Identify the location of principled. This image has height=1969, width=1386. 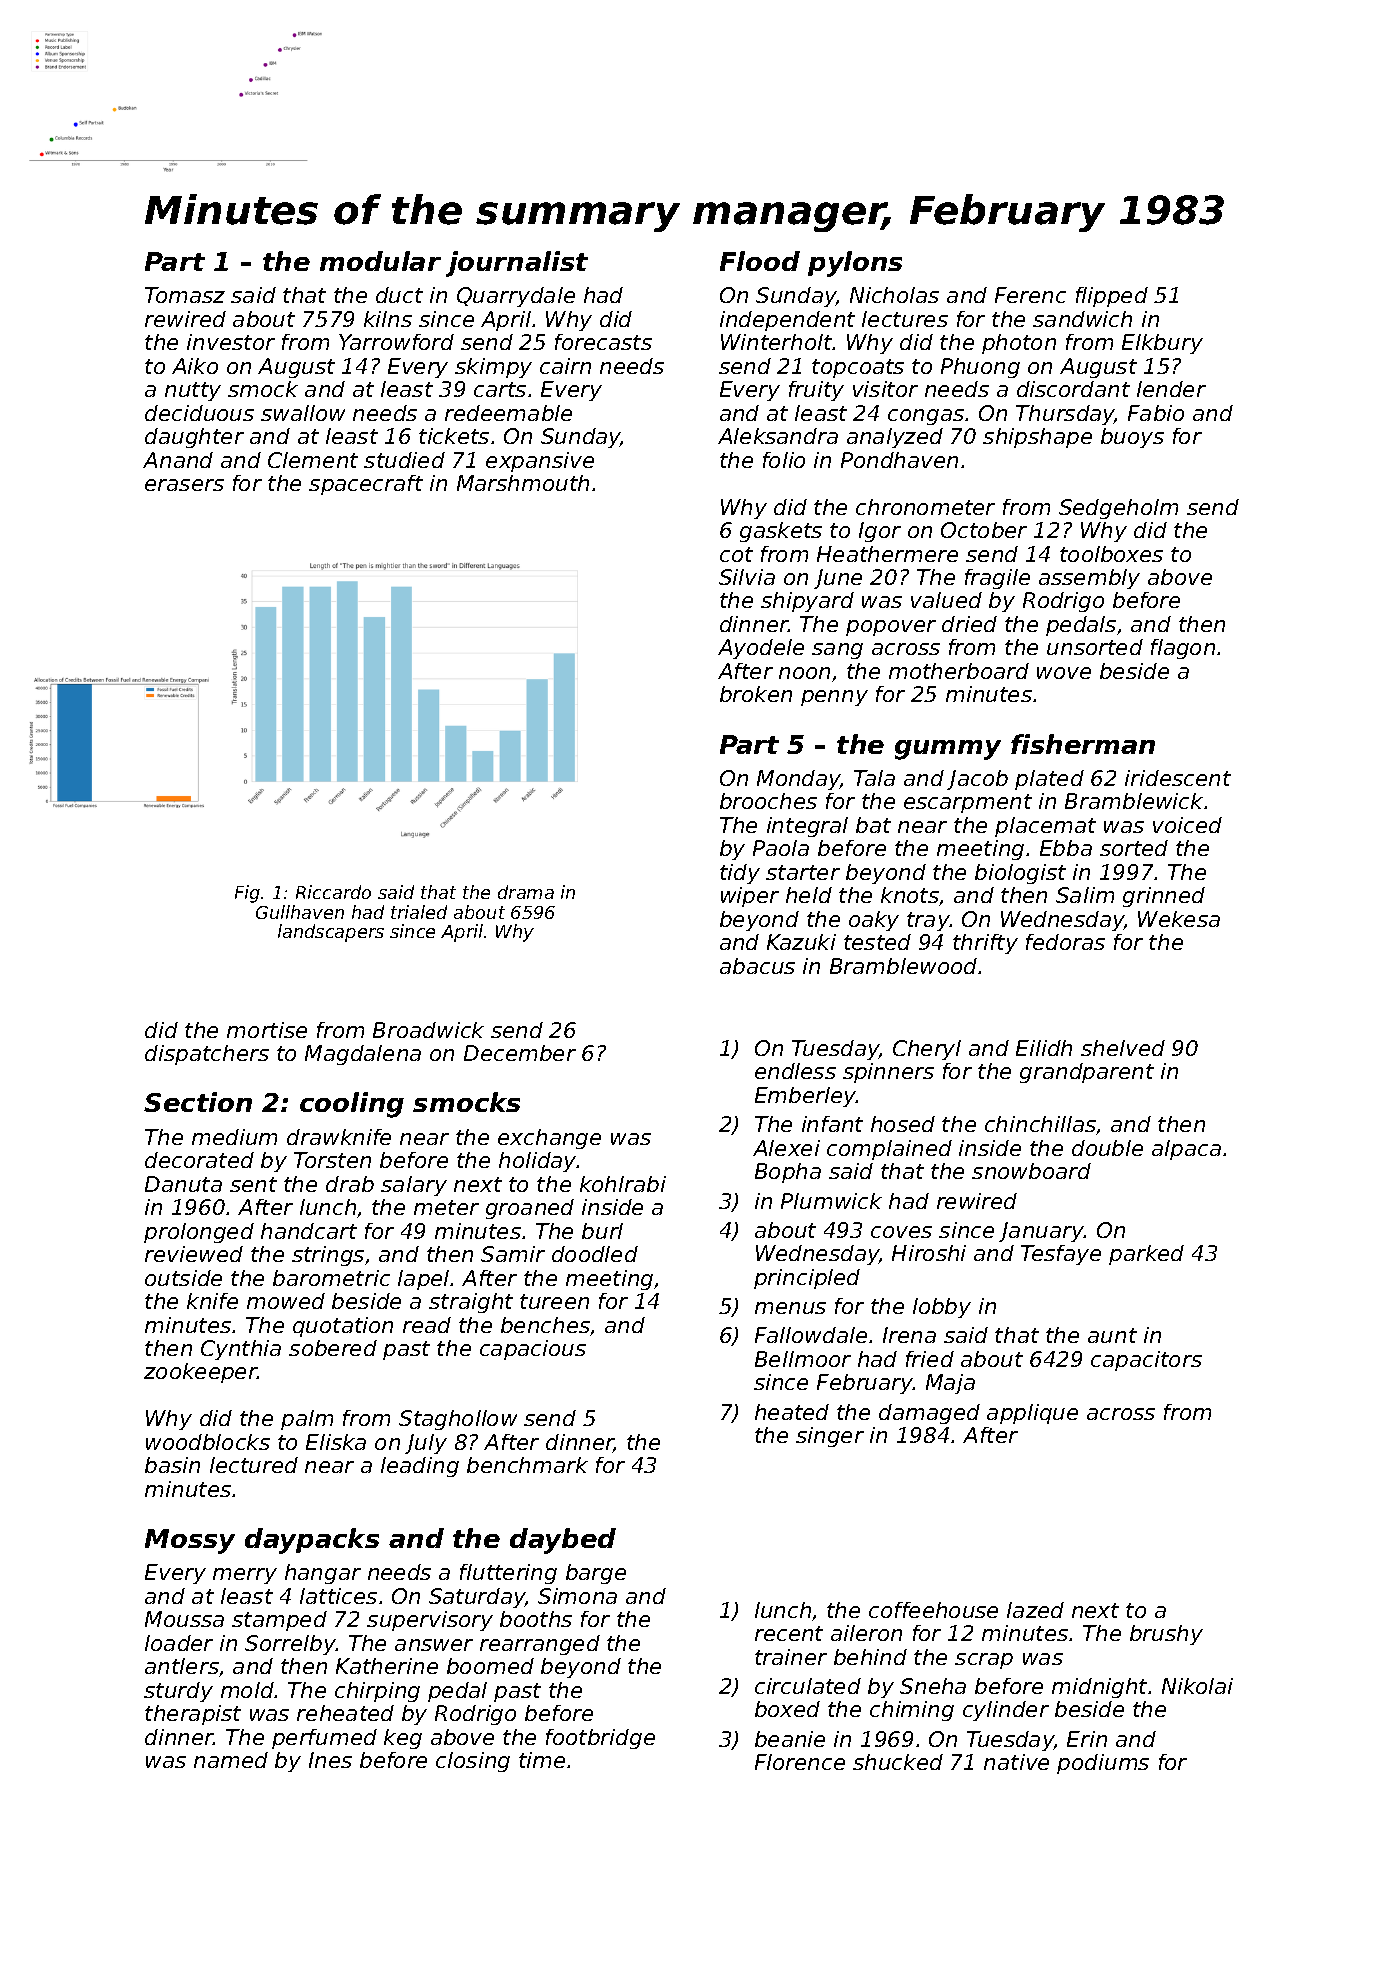
(807, 1279).
